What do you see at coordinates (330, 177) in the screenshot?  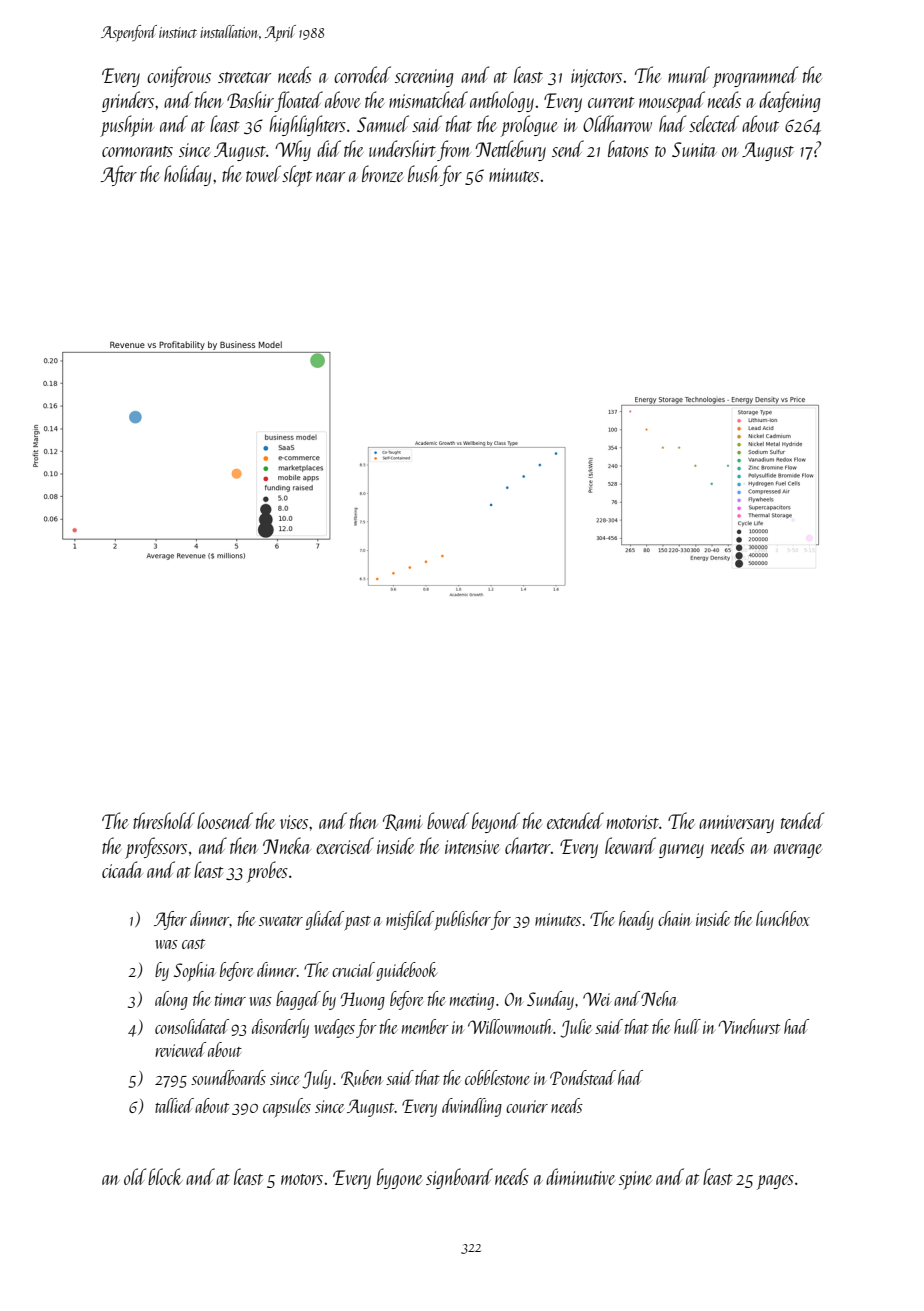 I see `near` at bounding box center [330, 177].
